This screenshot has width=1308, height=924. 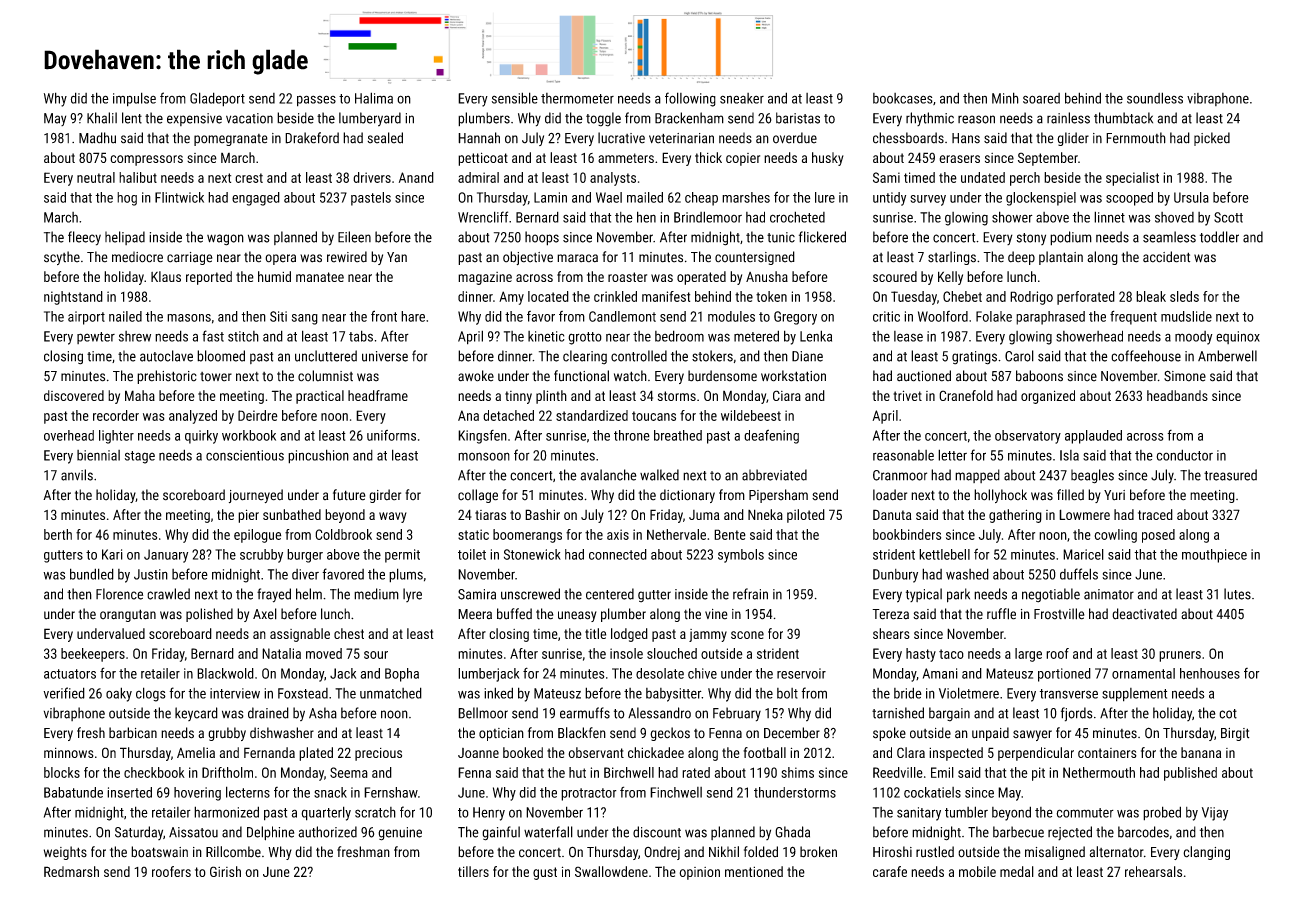 What do you see at coordinates (577, 98) in the screenshot?
I see `thermometer` at bounding box center [577, 98].
